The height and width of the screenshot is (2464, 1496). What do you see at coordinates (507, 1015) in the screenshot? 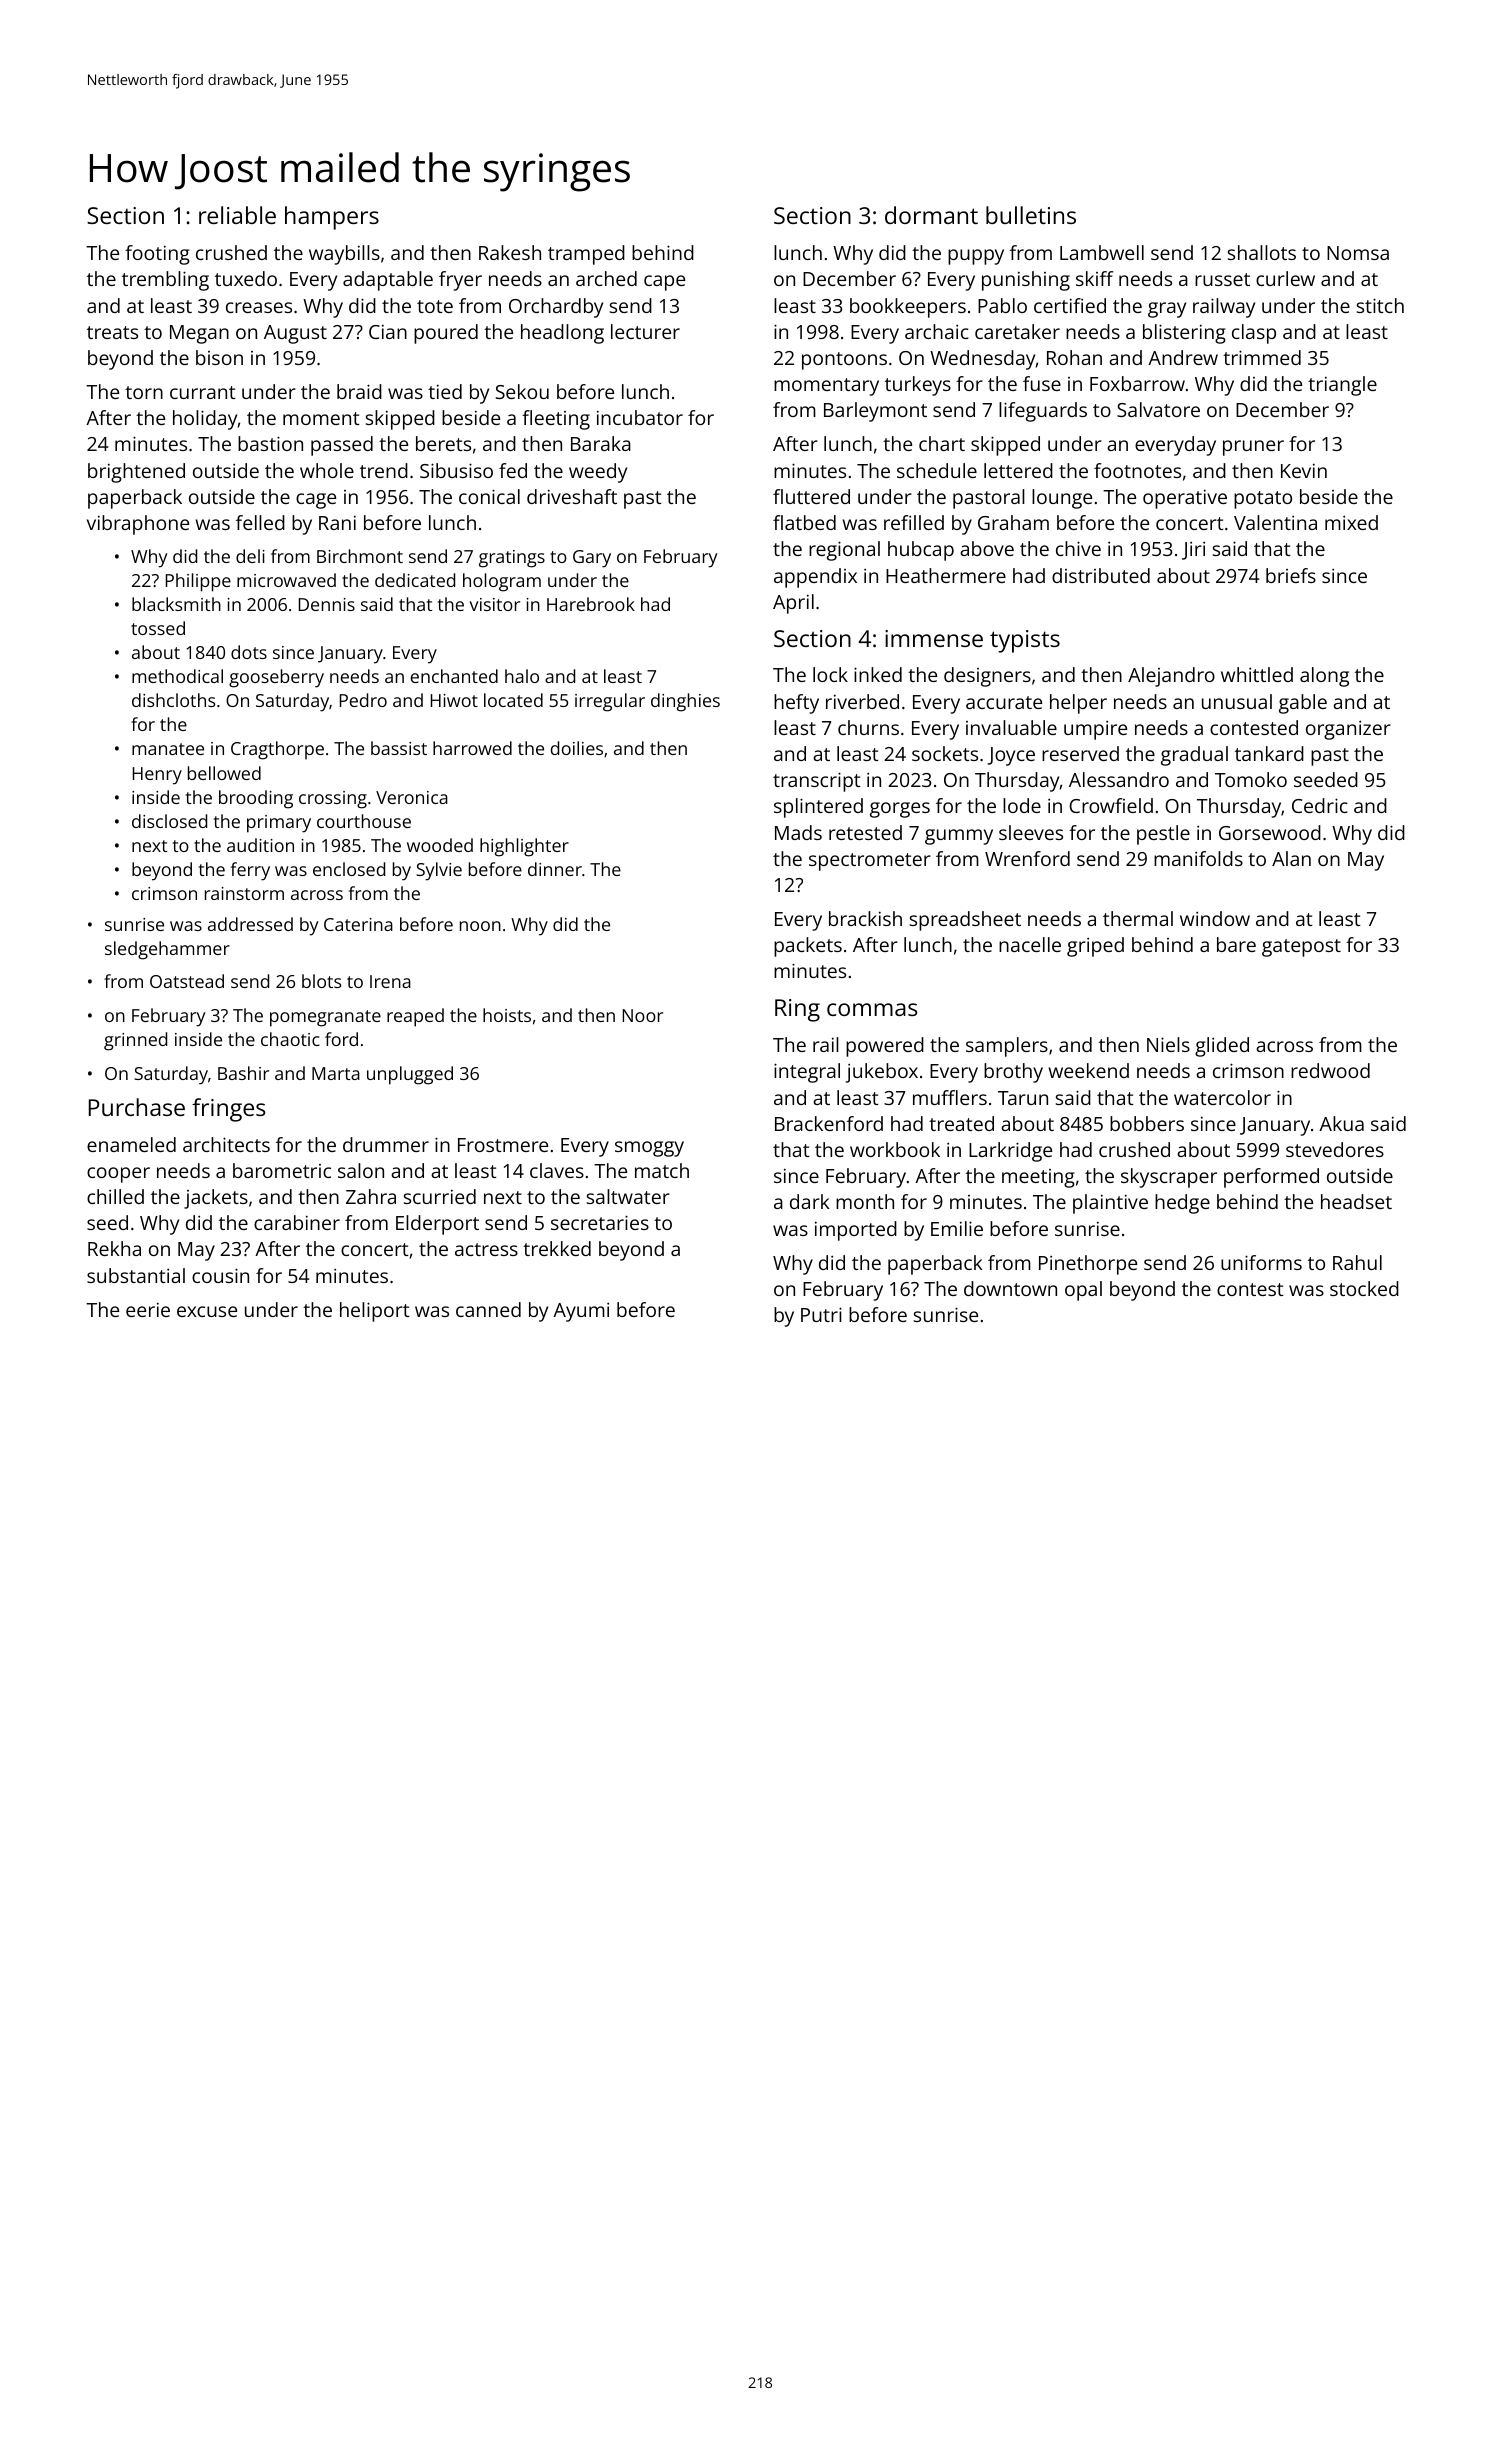
I see `hoists` at bounding box center [507, 1015].
